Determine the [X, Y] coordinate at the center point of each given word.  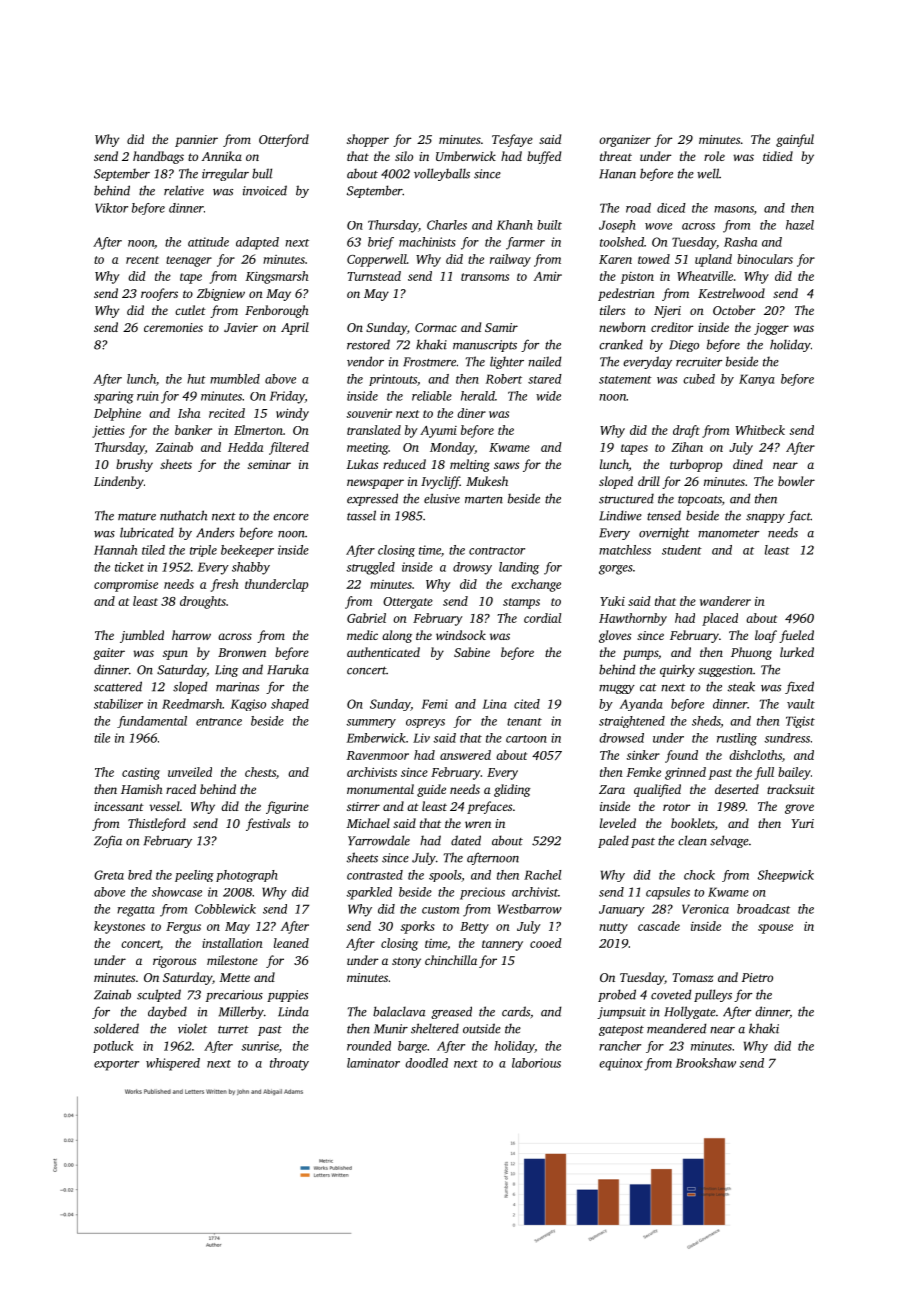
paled [613, 841]
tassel [361, 515]
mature [137, 517]
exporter [116, 1065]
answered [465, 755]
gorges [616, 570]
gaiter [109, 654]
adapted [257, 243]
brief [381, 243]
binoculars [765, 259]
